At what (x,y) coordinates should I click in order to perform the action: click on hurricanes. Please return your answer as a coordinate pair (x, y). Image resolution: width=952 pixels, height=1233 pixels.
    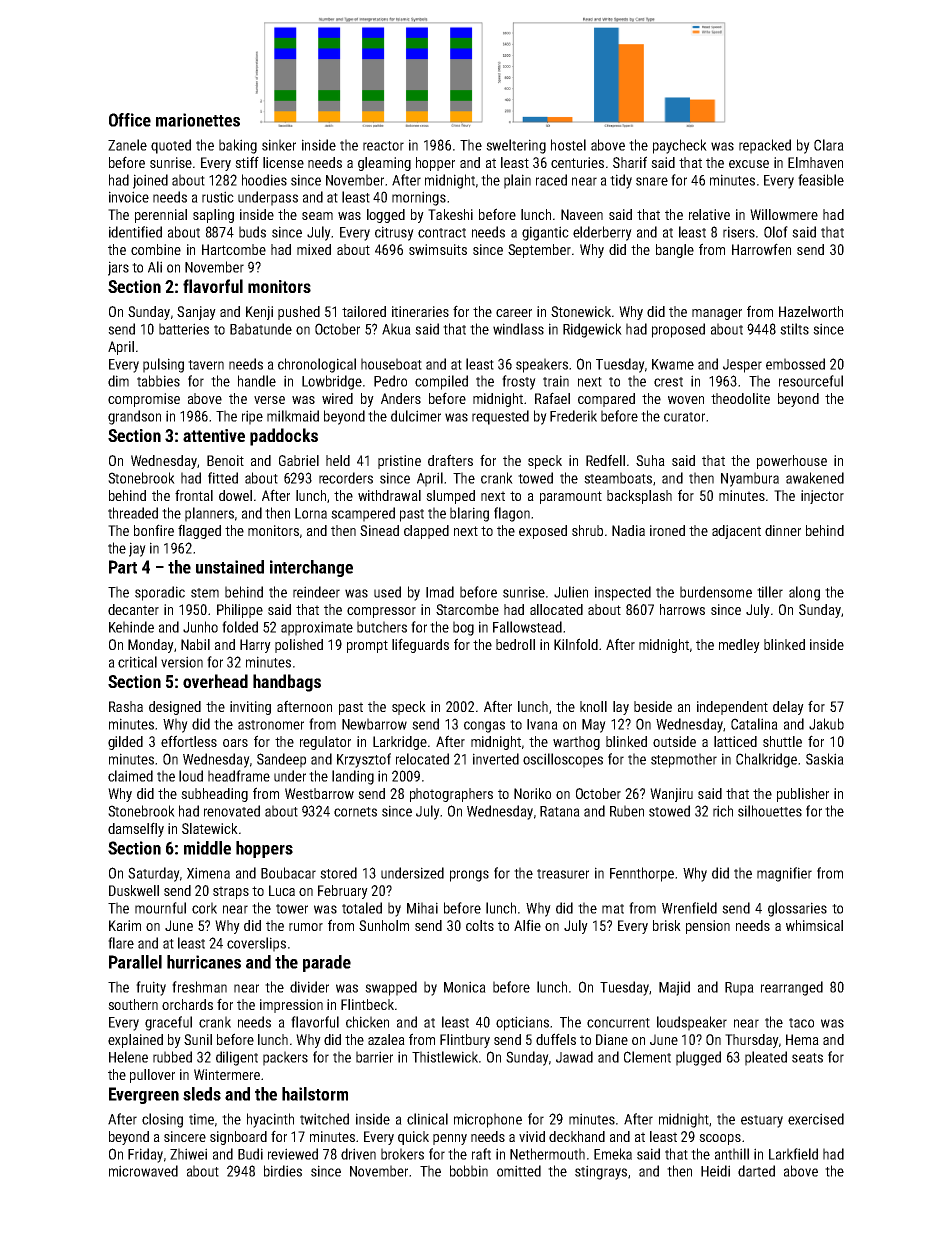
    Looking at the image, I should click on (204, 962).
